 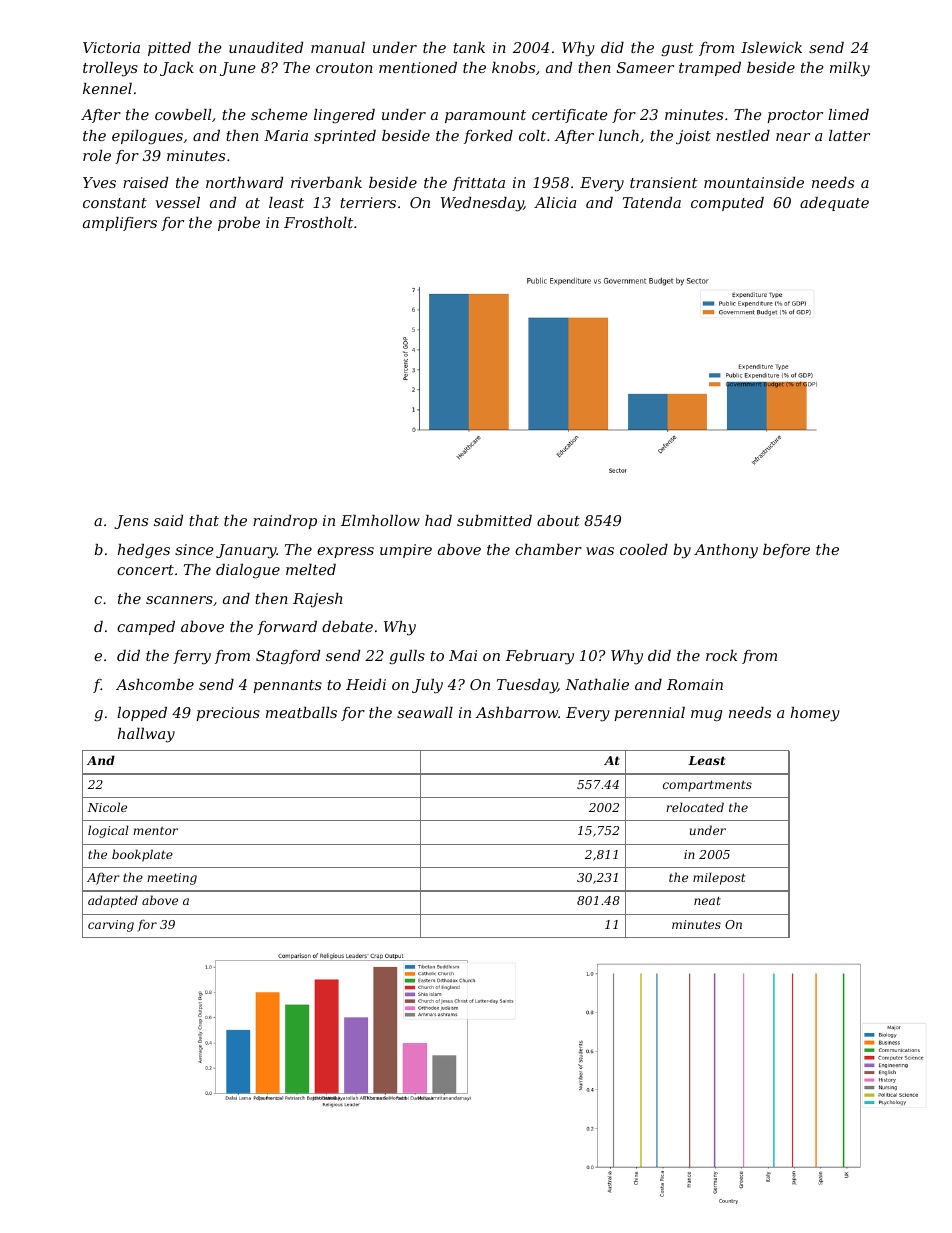 What do you see at coordinates (532, 135) in the screenshot?
I see `colt` at bounding box center [532, 135].
